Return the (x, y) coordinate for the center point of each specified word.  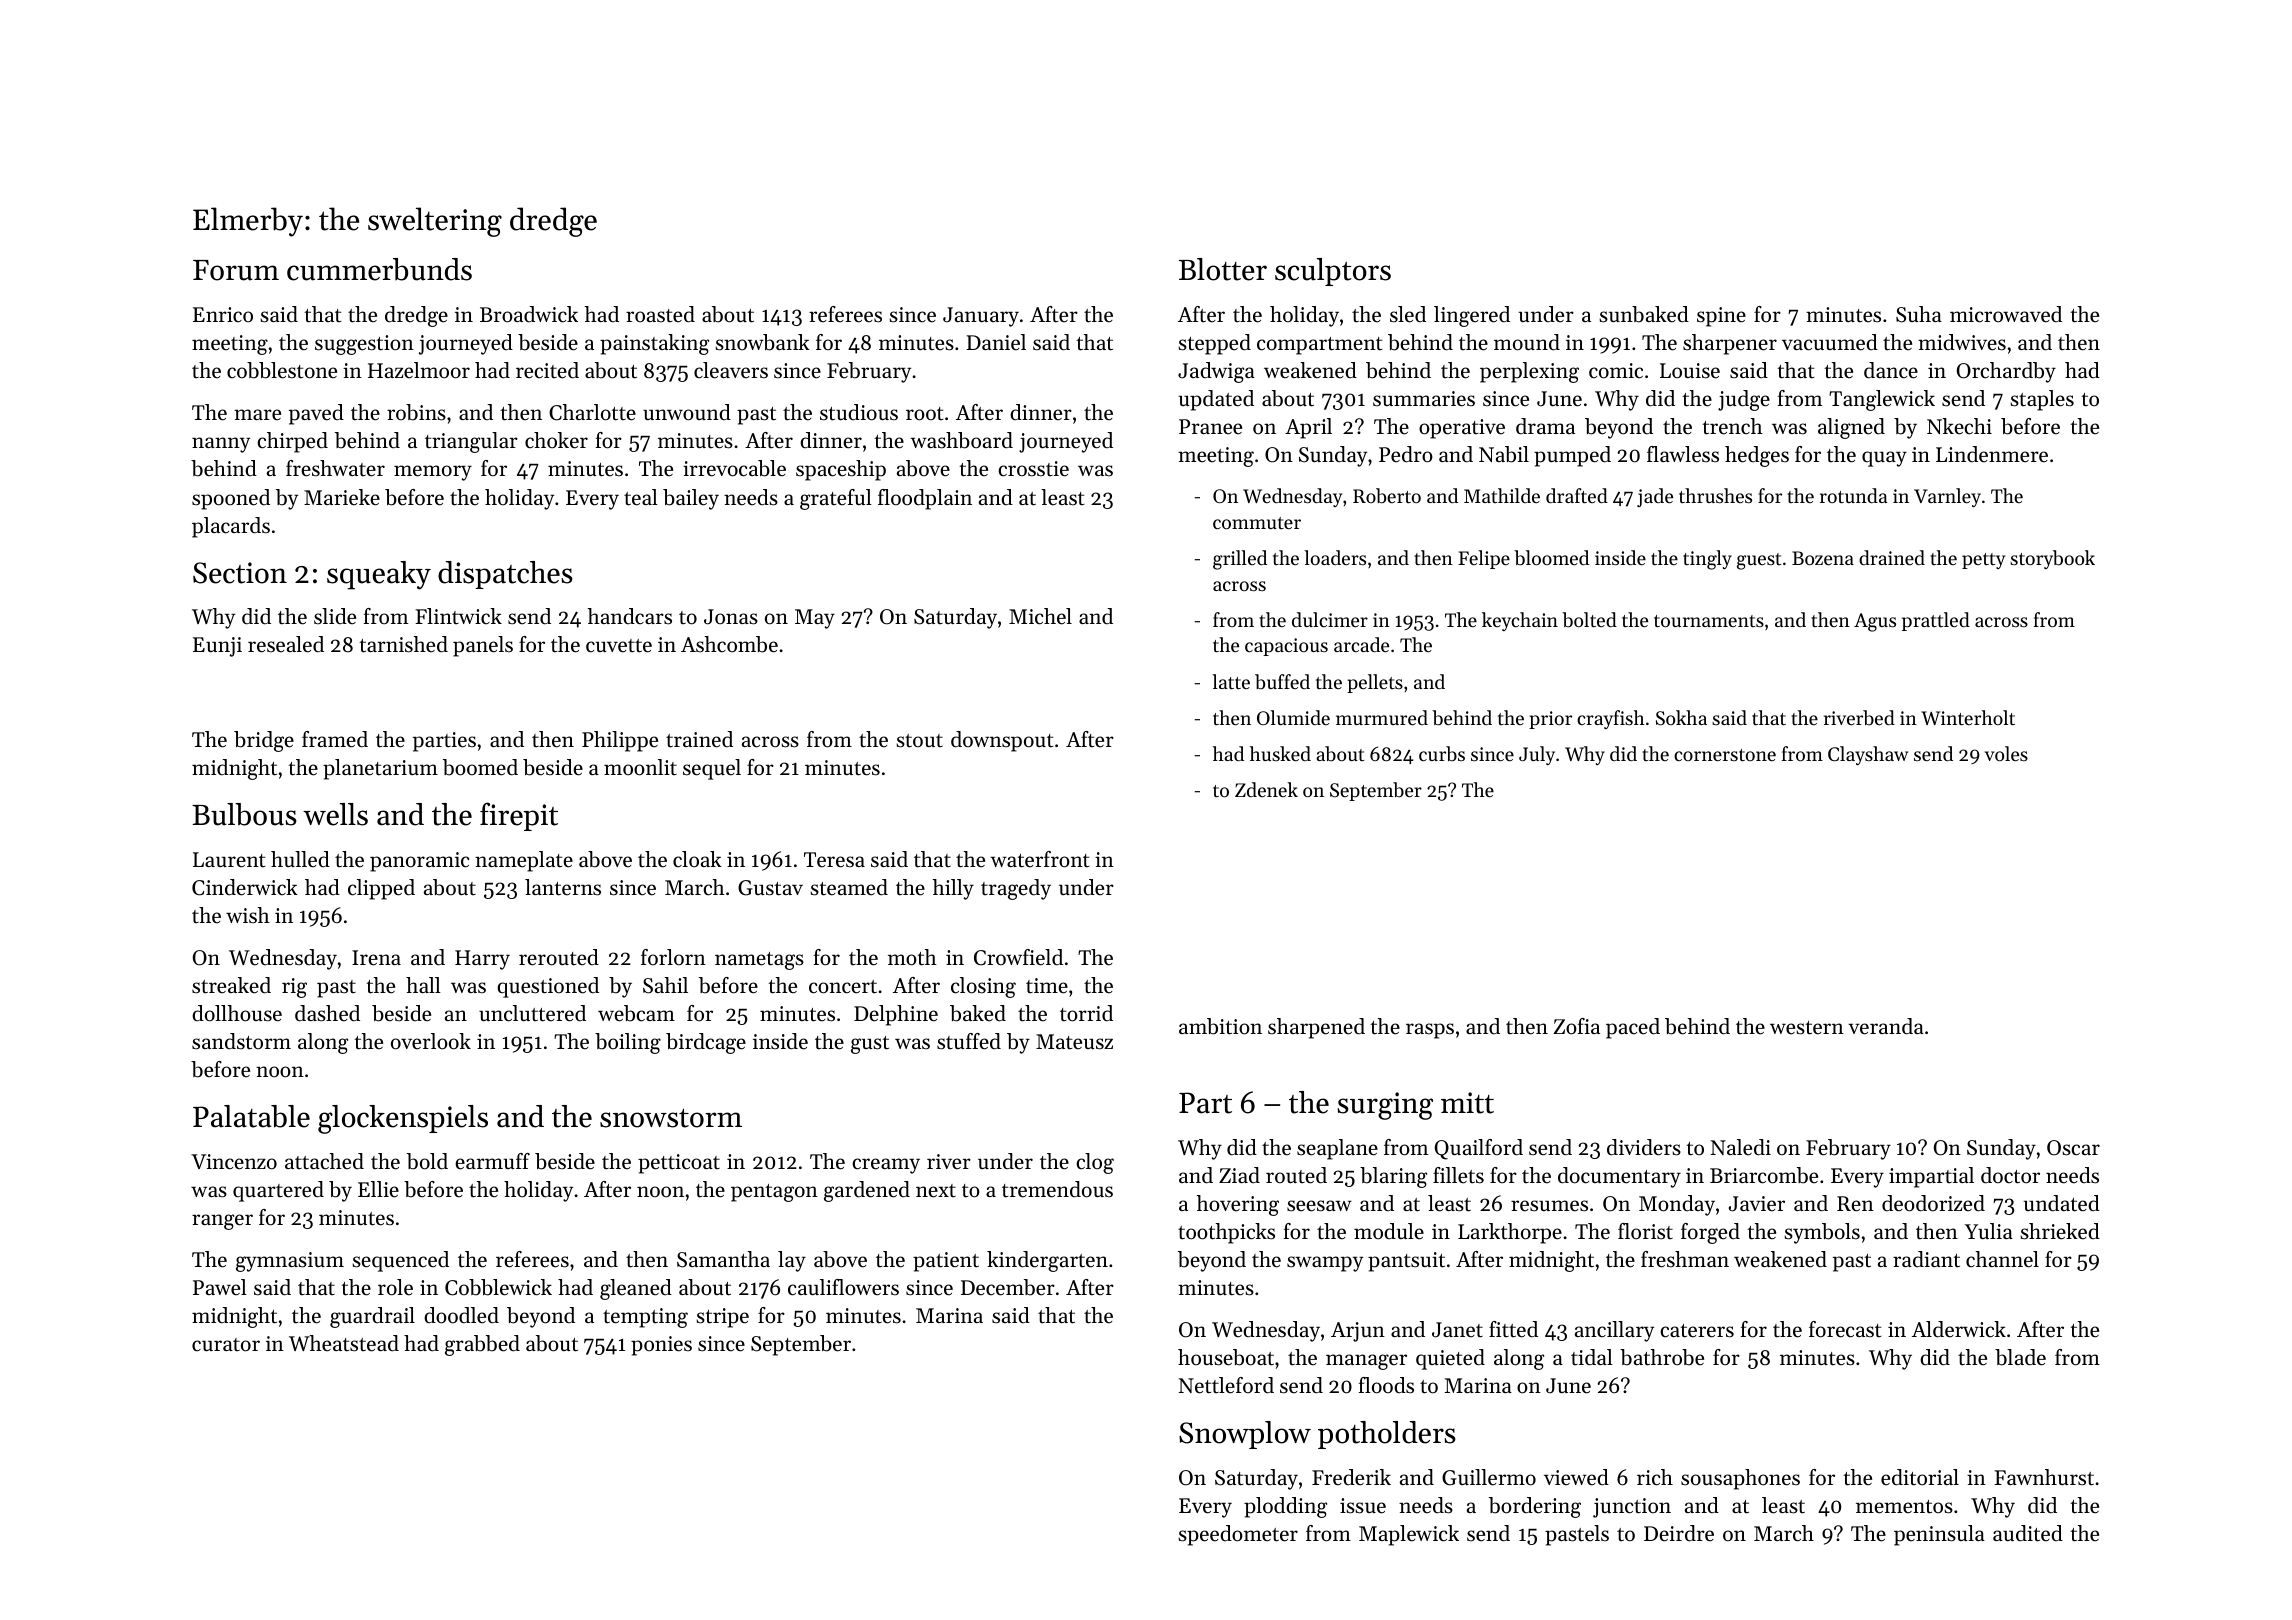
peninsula (1939, 1535)
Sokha (1681, 718)
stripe (722, 1318)
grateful (836, 499)
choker (556, 440)
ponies (661, 1346)
